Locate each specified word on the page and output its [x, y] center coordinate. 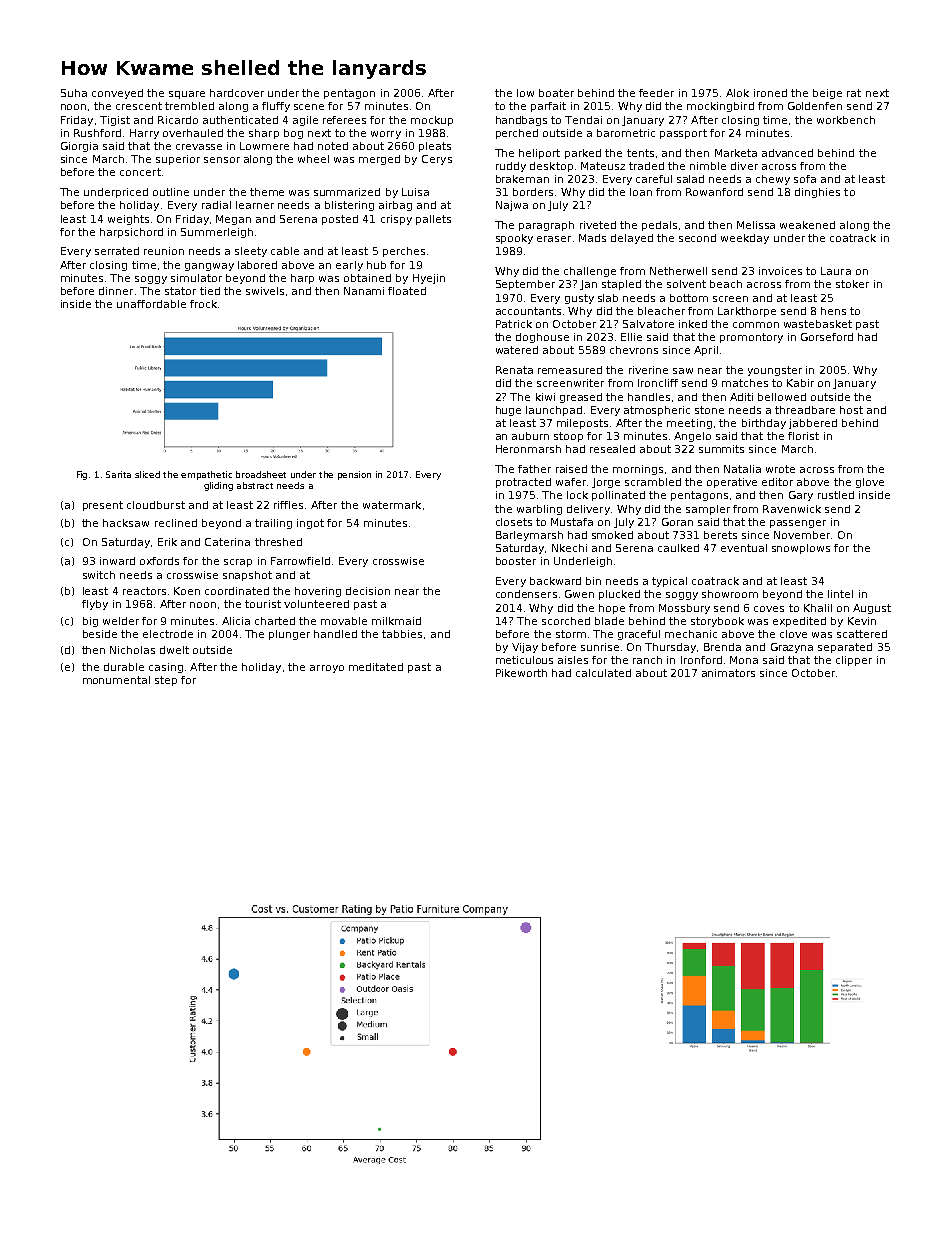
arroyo [327, 669]
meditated [376, 667]
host [851, 410]
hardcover [237, 93]
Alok [737, 93]
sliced [147, 474]
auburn [530, 436]
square [187, 95]
